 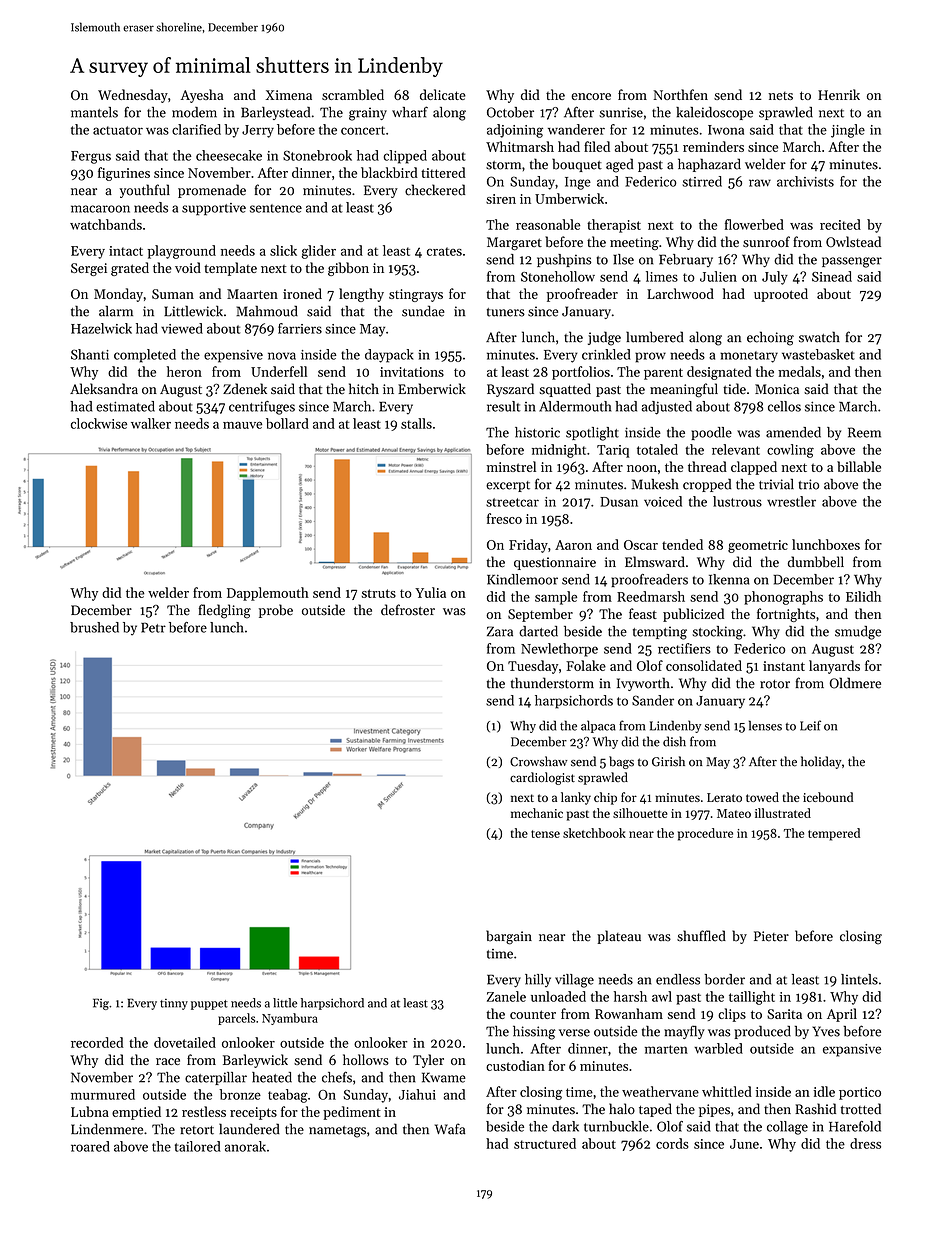 I want to click on tense, so click(x=545, y=834).
